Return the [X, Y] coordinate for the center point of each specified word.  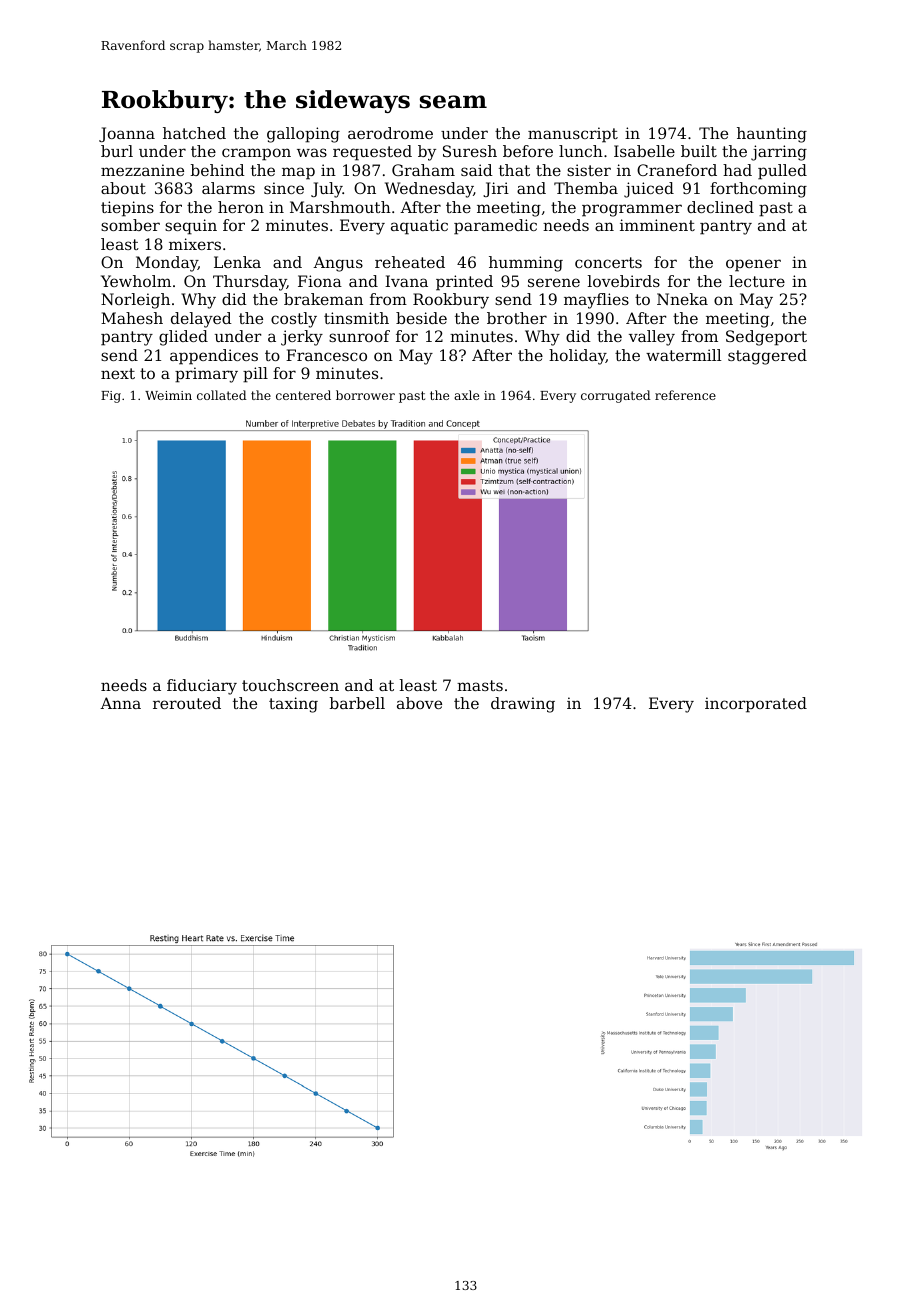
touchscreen [290, 685]
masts [480, 685]
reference [685, 395]
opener [753, 265]
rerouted [187, 703]
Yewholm [136, 281]
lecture [757, 281]
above [419, 703]
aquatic [419, 227]
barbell [357, 703]
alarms [228, 188]
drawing [523, 705]
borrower [365, 395]
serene [554, 282]
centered [303, 395]
